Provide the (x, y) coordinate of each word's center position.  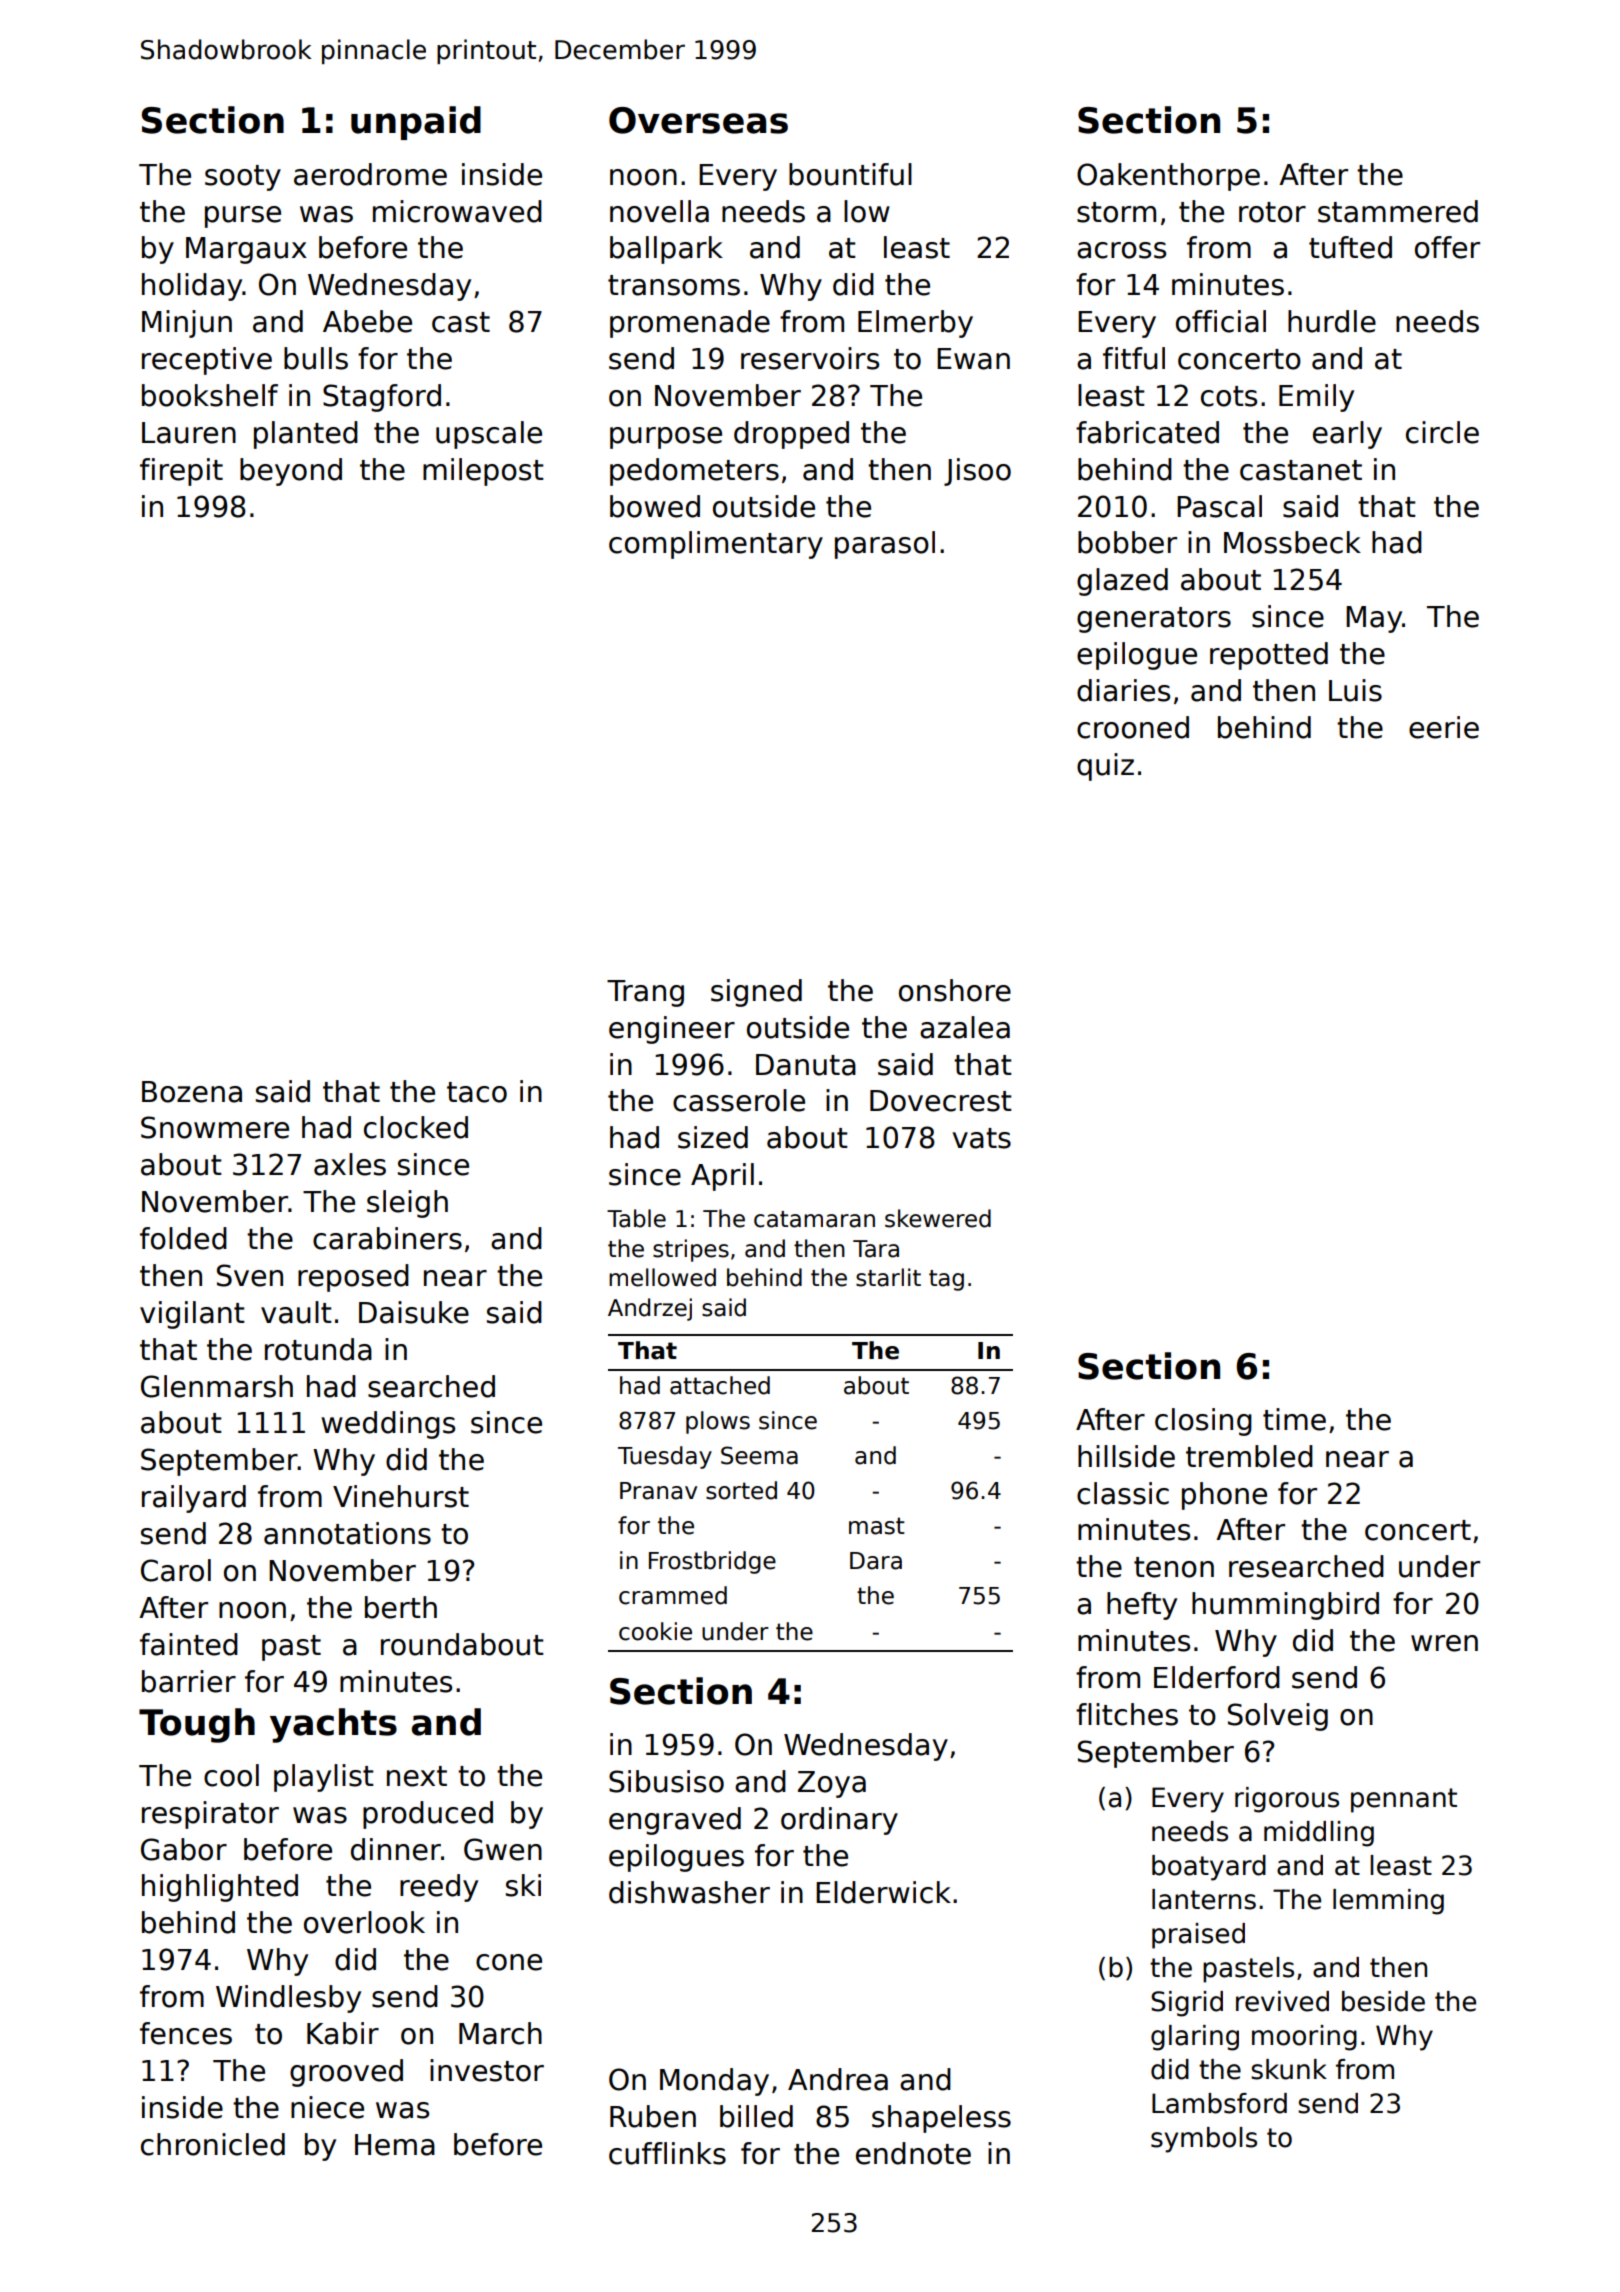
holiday (192, 287)
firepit (181, 472)
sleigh (407, 1204)
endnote (913, 2153)
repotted (1269, 656)
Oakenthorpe (1168, 177)
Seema (759, 1455)
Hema (395, 2145)
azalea (965, 1027)
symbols (1204, 2140)
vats (981, 1138)
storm (1116, 212)
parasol (885, 545)
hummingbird (1285, 1606)
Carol (176, 1570)
